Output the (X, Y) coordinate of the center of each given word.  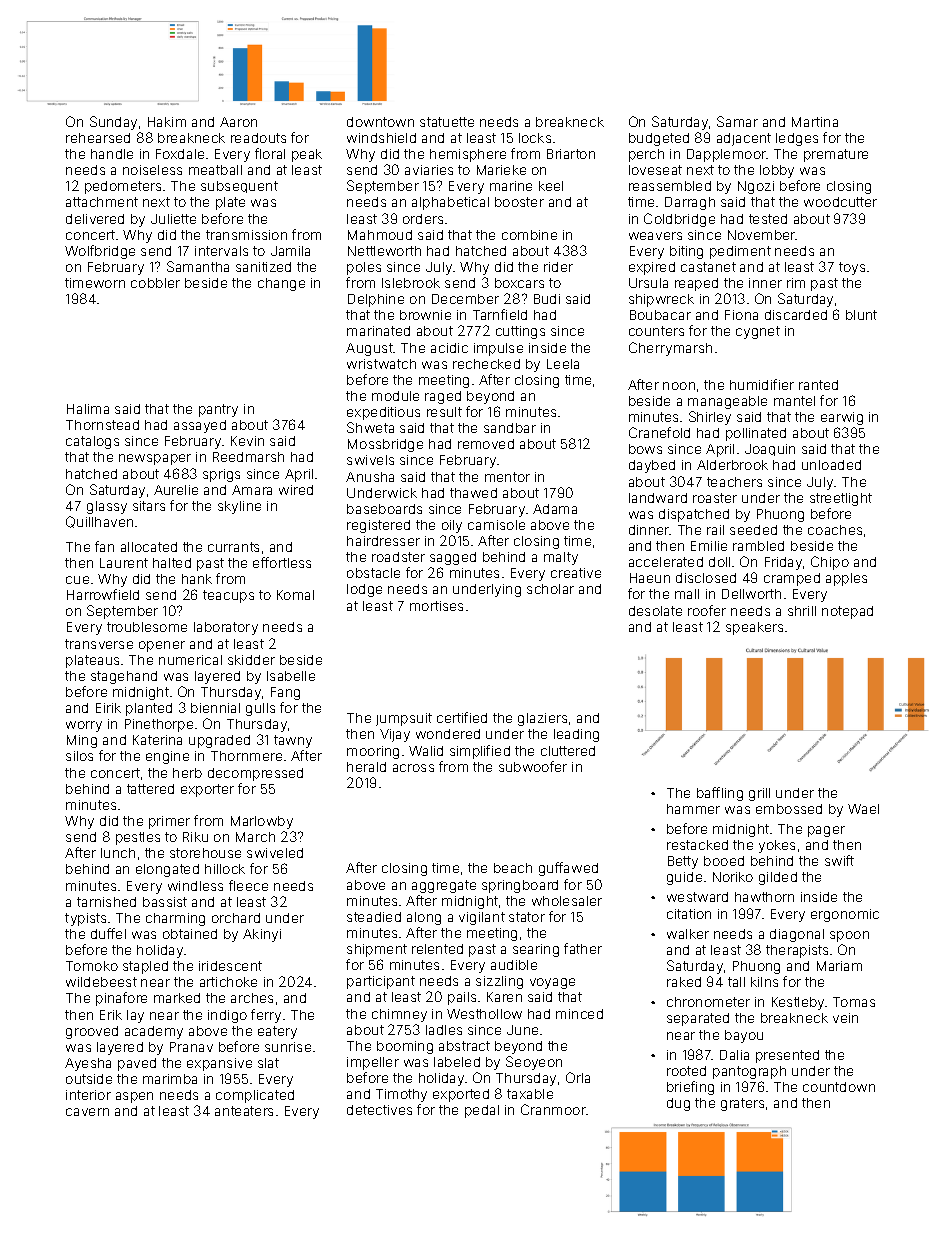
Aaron (238, 122)
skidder (251, 660)
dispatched (694, 515)
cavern (87, 1112)
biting (686, 252)
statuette (447, 122)
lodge (364, 590)
